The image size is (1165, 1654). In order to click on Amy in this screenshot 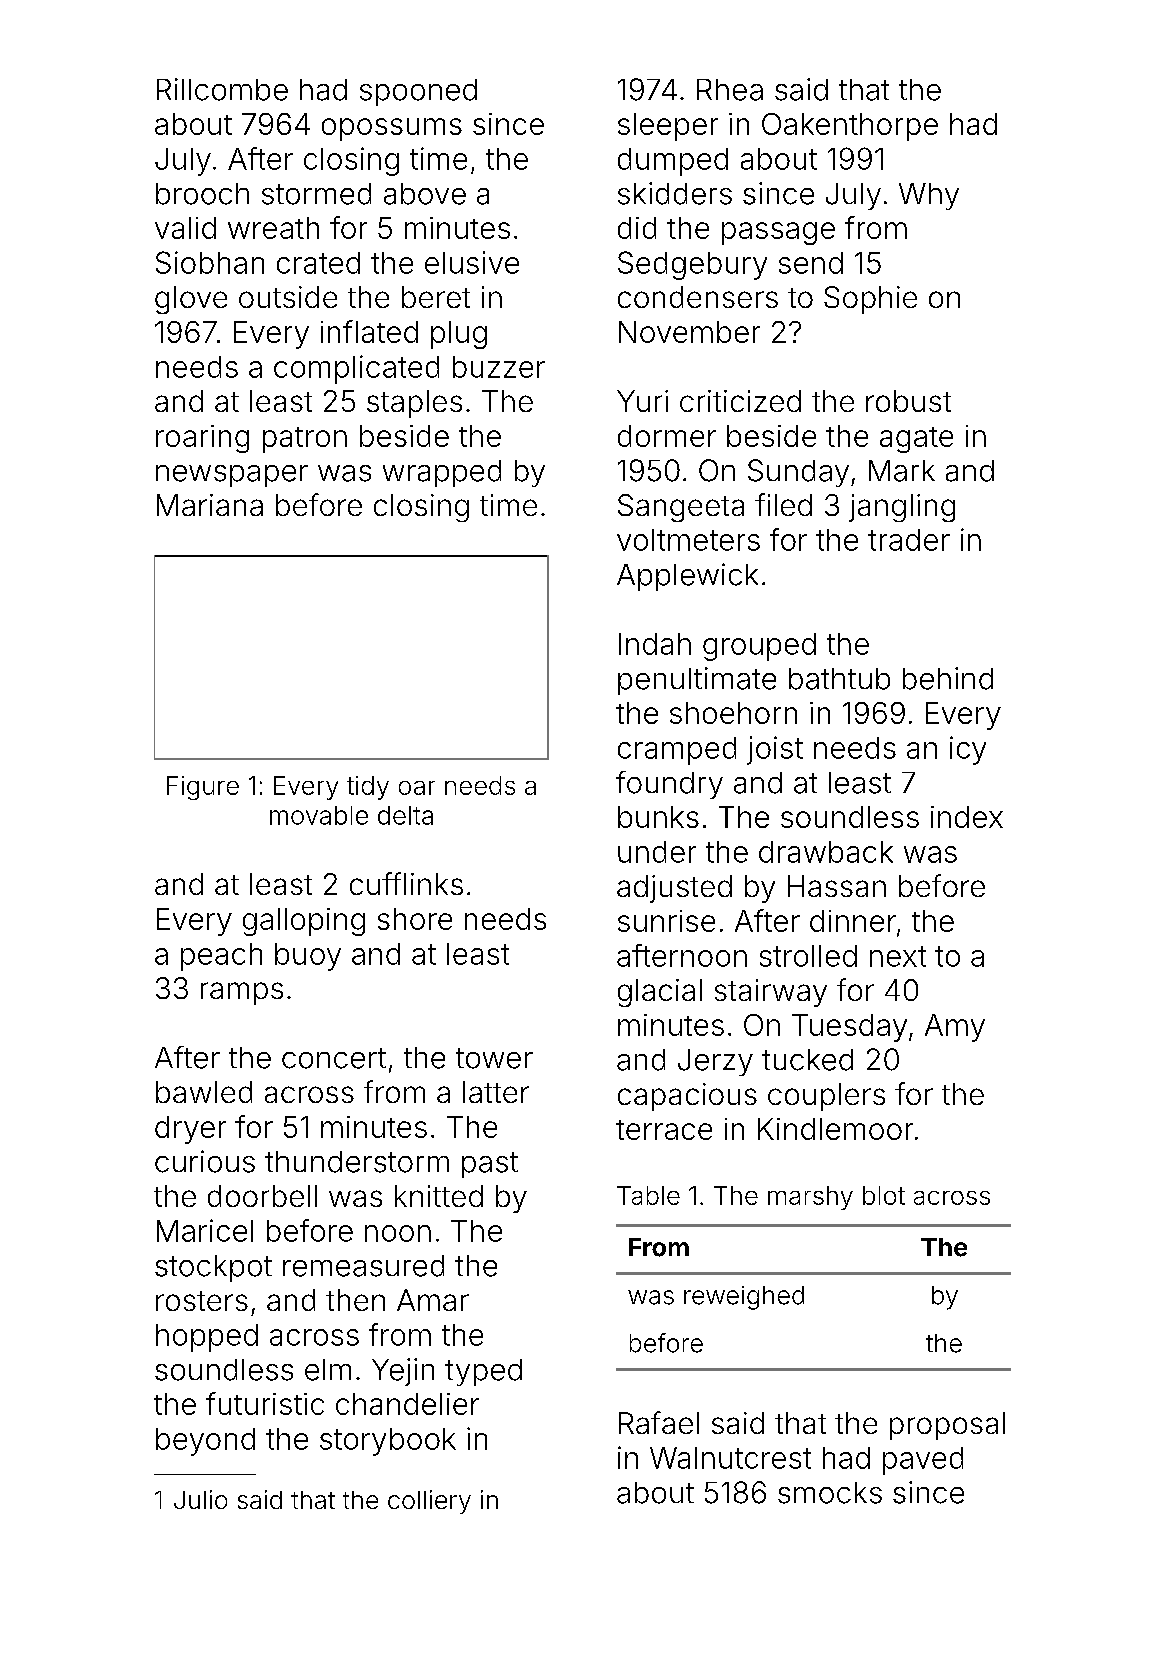, I will do `click(955, 1028)`.
